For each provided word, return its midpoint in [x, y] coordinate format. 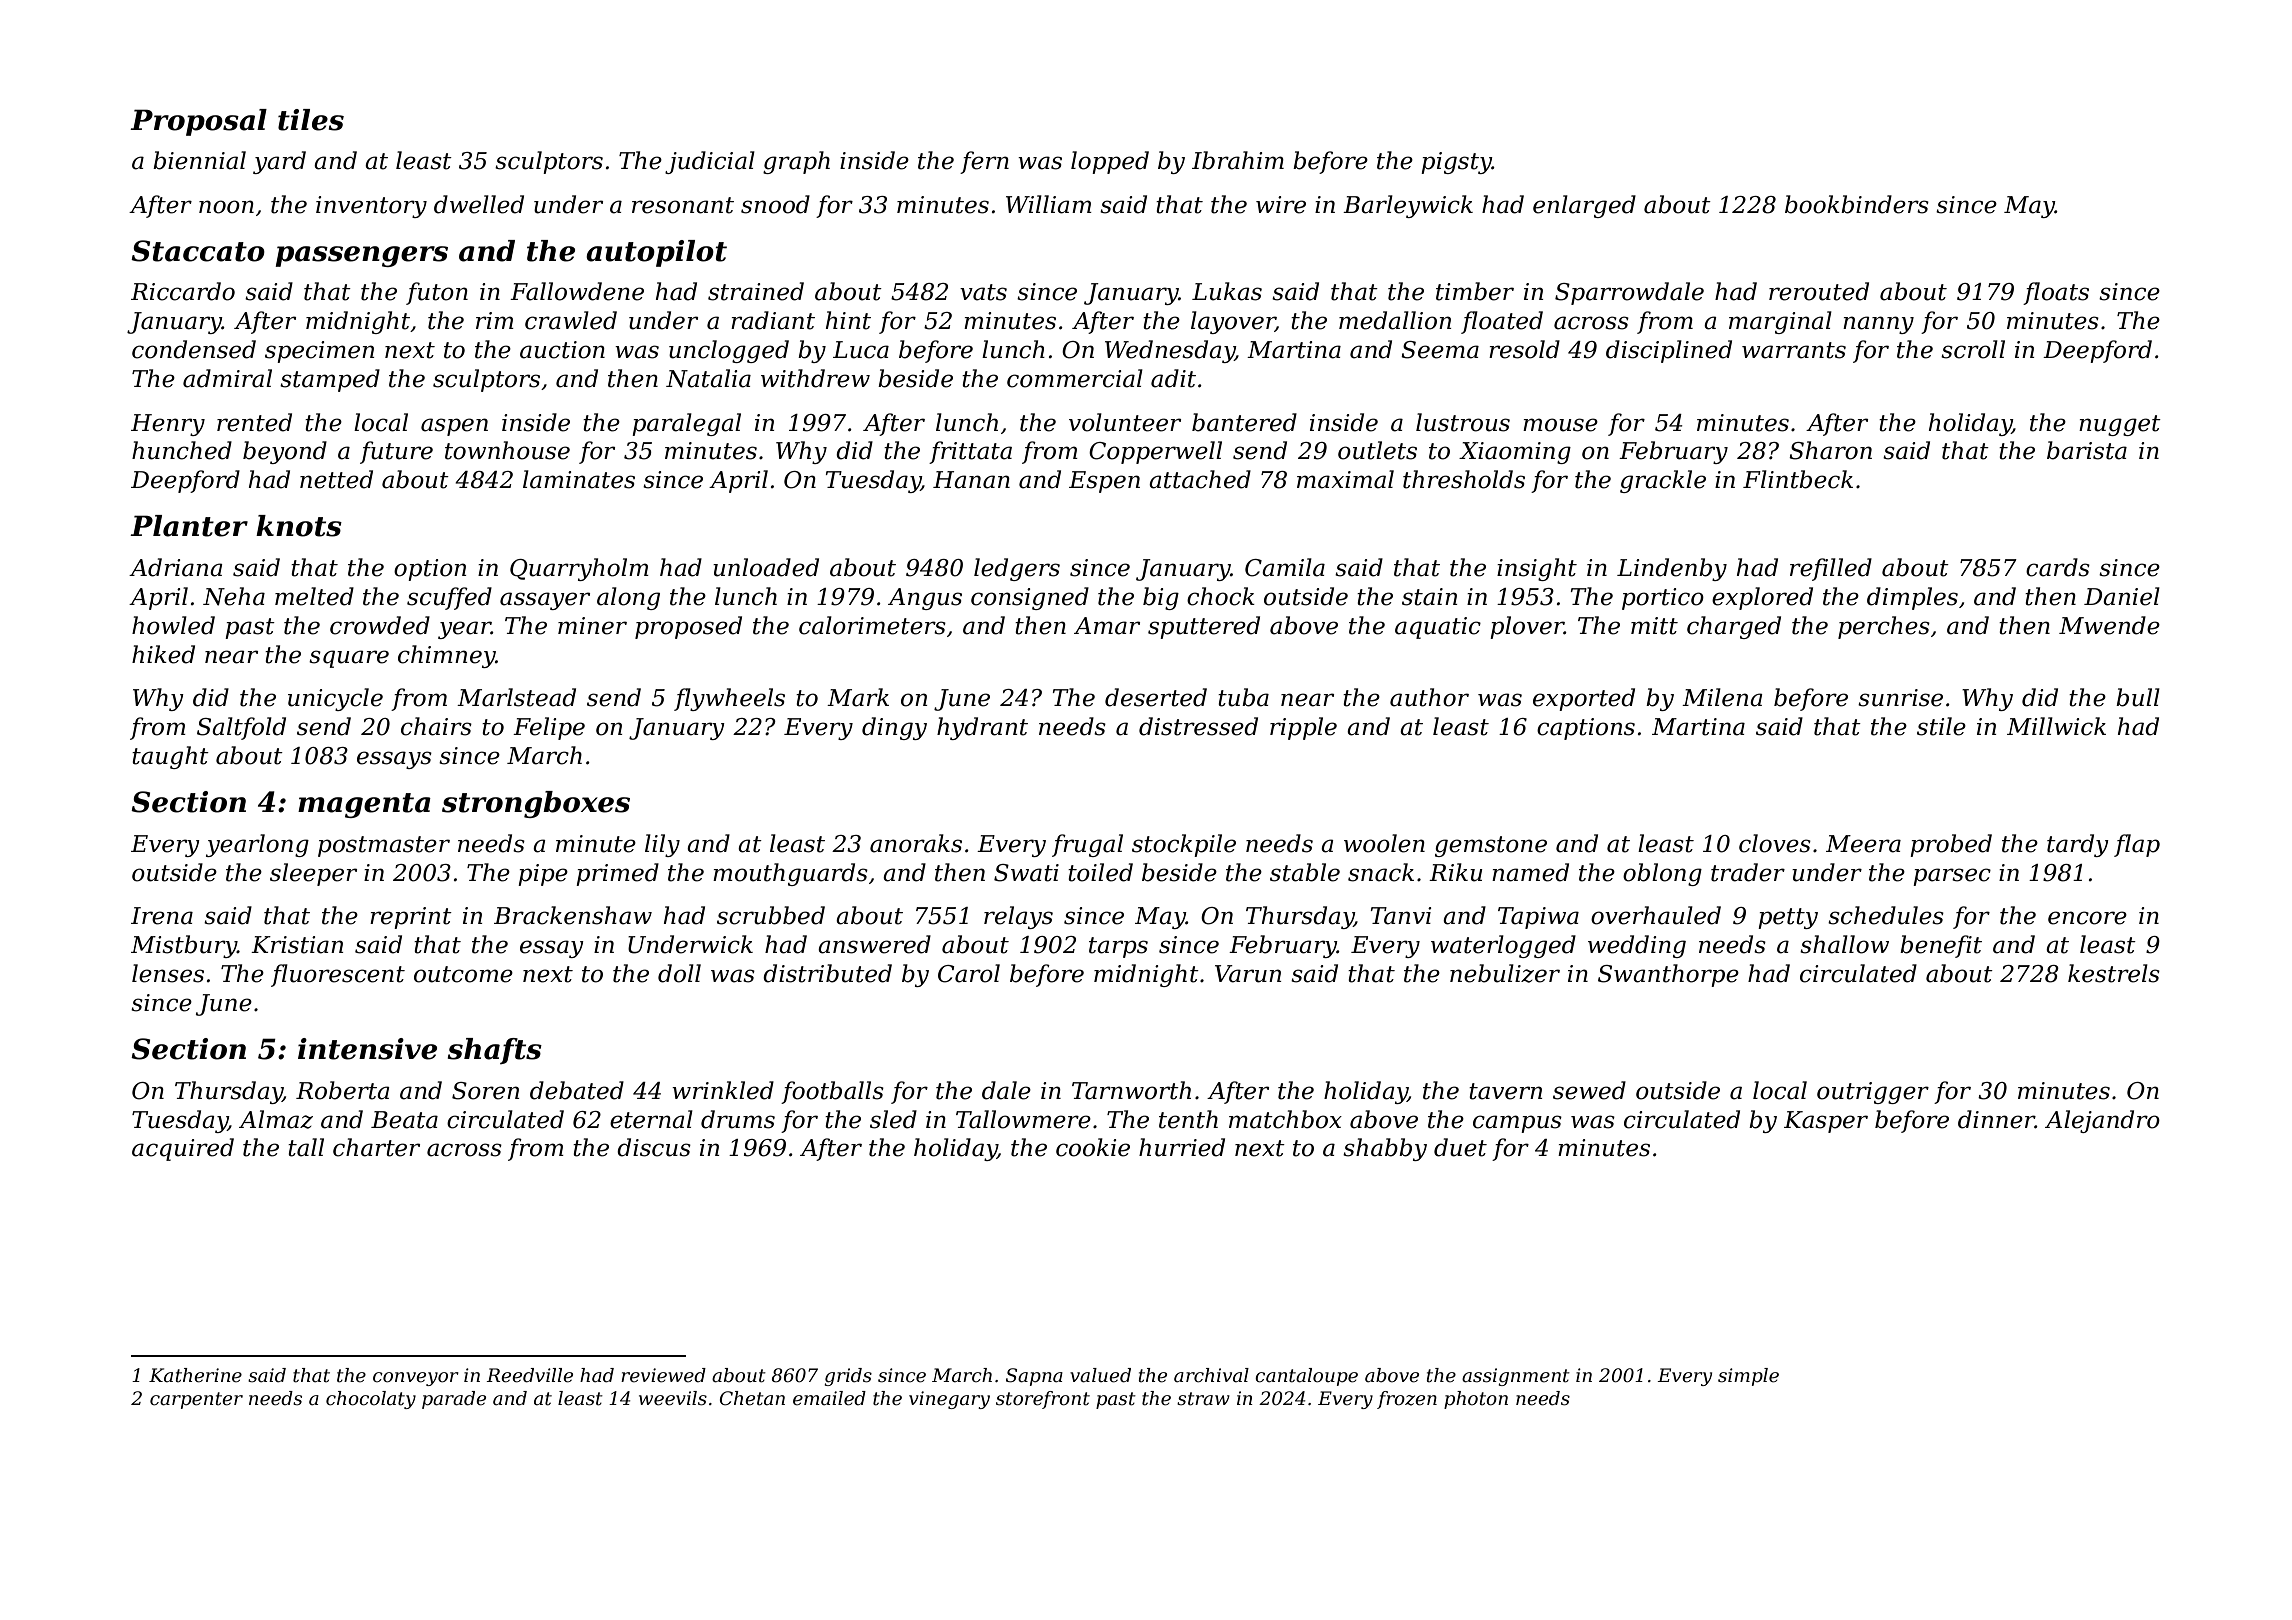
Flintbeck [1798, 479]
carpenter [196, 1400]
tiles [311, 120]
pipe [543, 875]
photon [1476, 1400]
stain [1430, 597]
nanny [1878, 325]
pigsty [1456, 163]
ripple [1303, 728]
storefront [1043, 1400]
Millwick [2056, 726]
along [628, 598]
